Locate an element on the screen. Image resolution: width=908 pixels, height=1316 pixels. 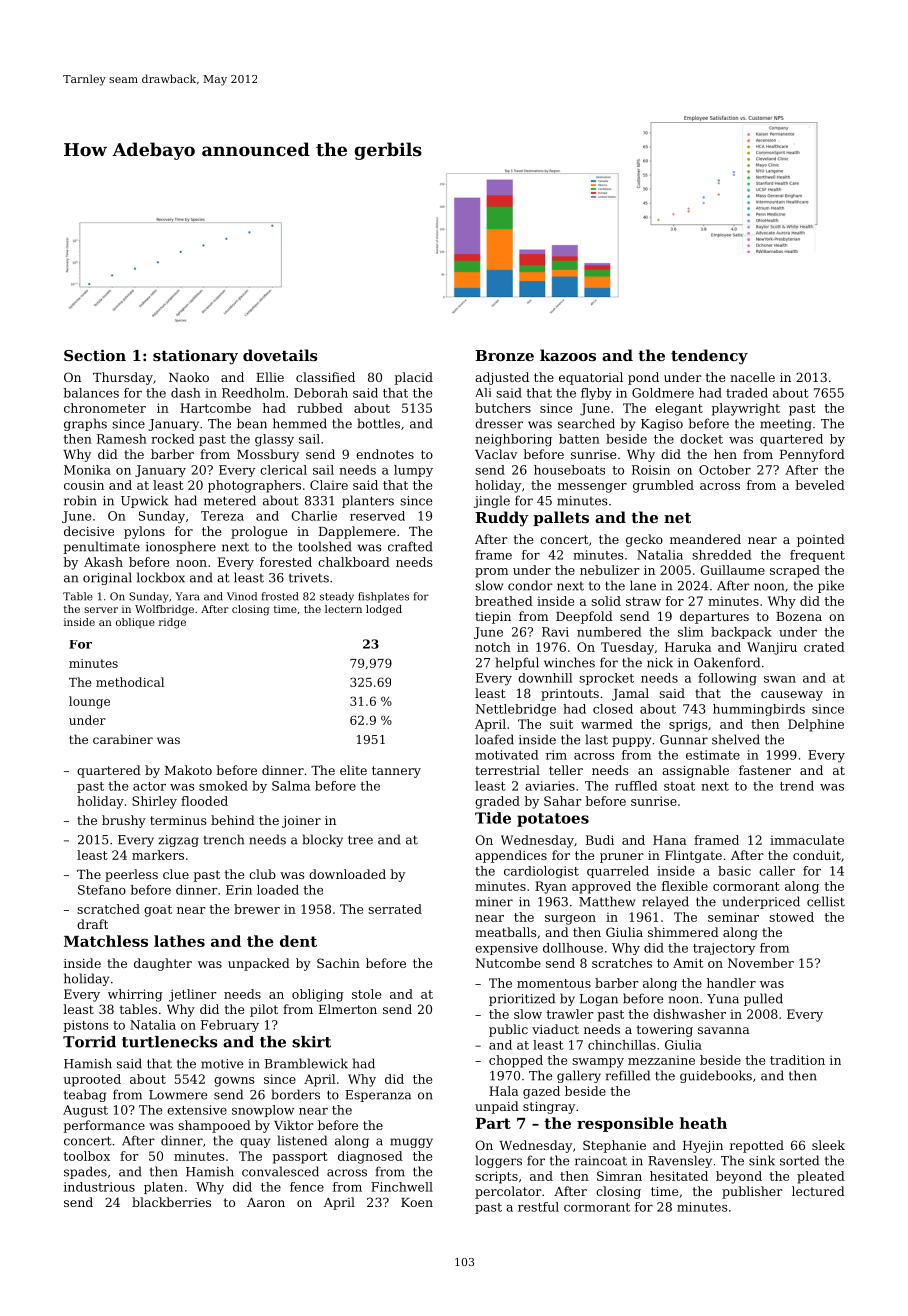
prioritized is located at coordinates (522, 999).
